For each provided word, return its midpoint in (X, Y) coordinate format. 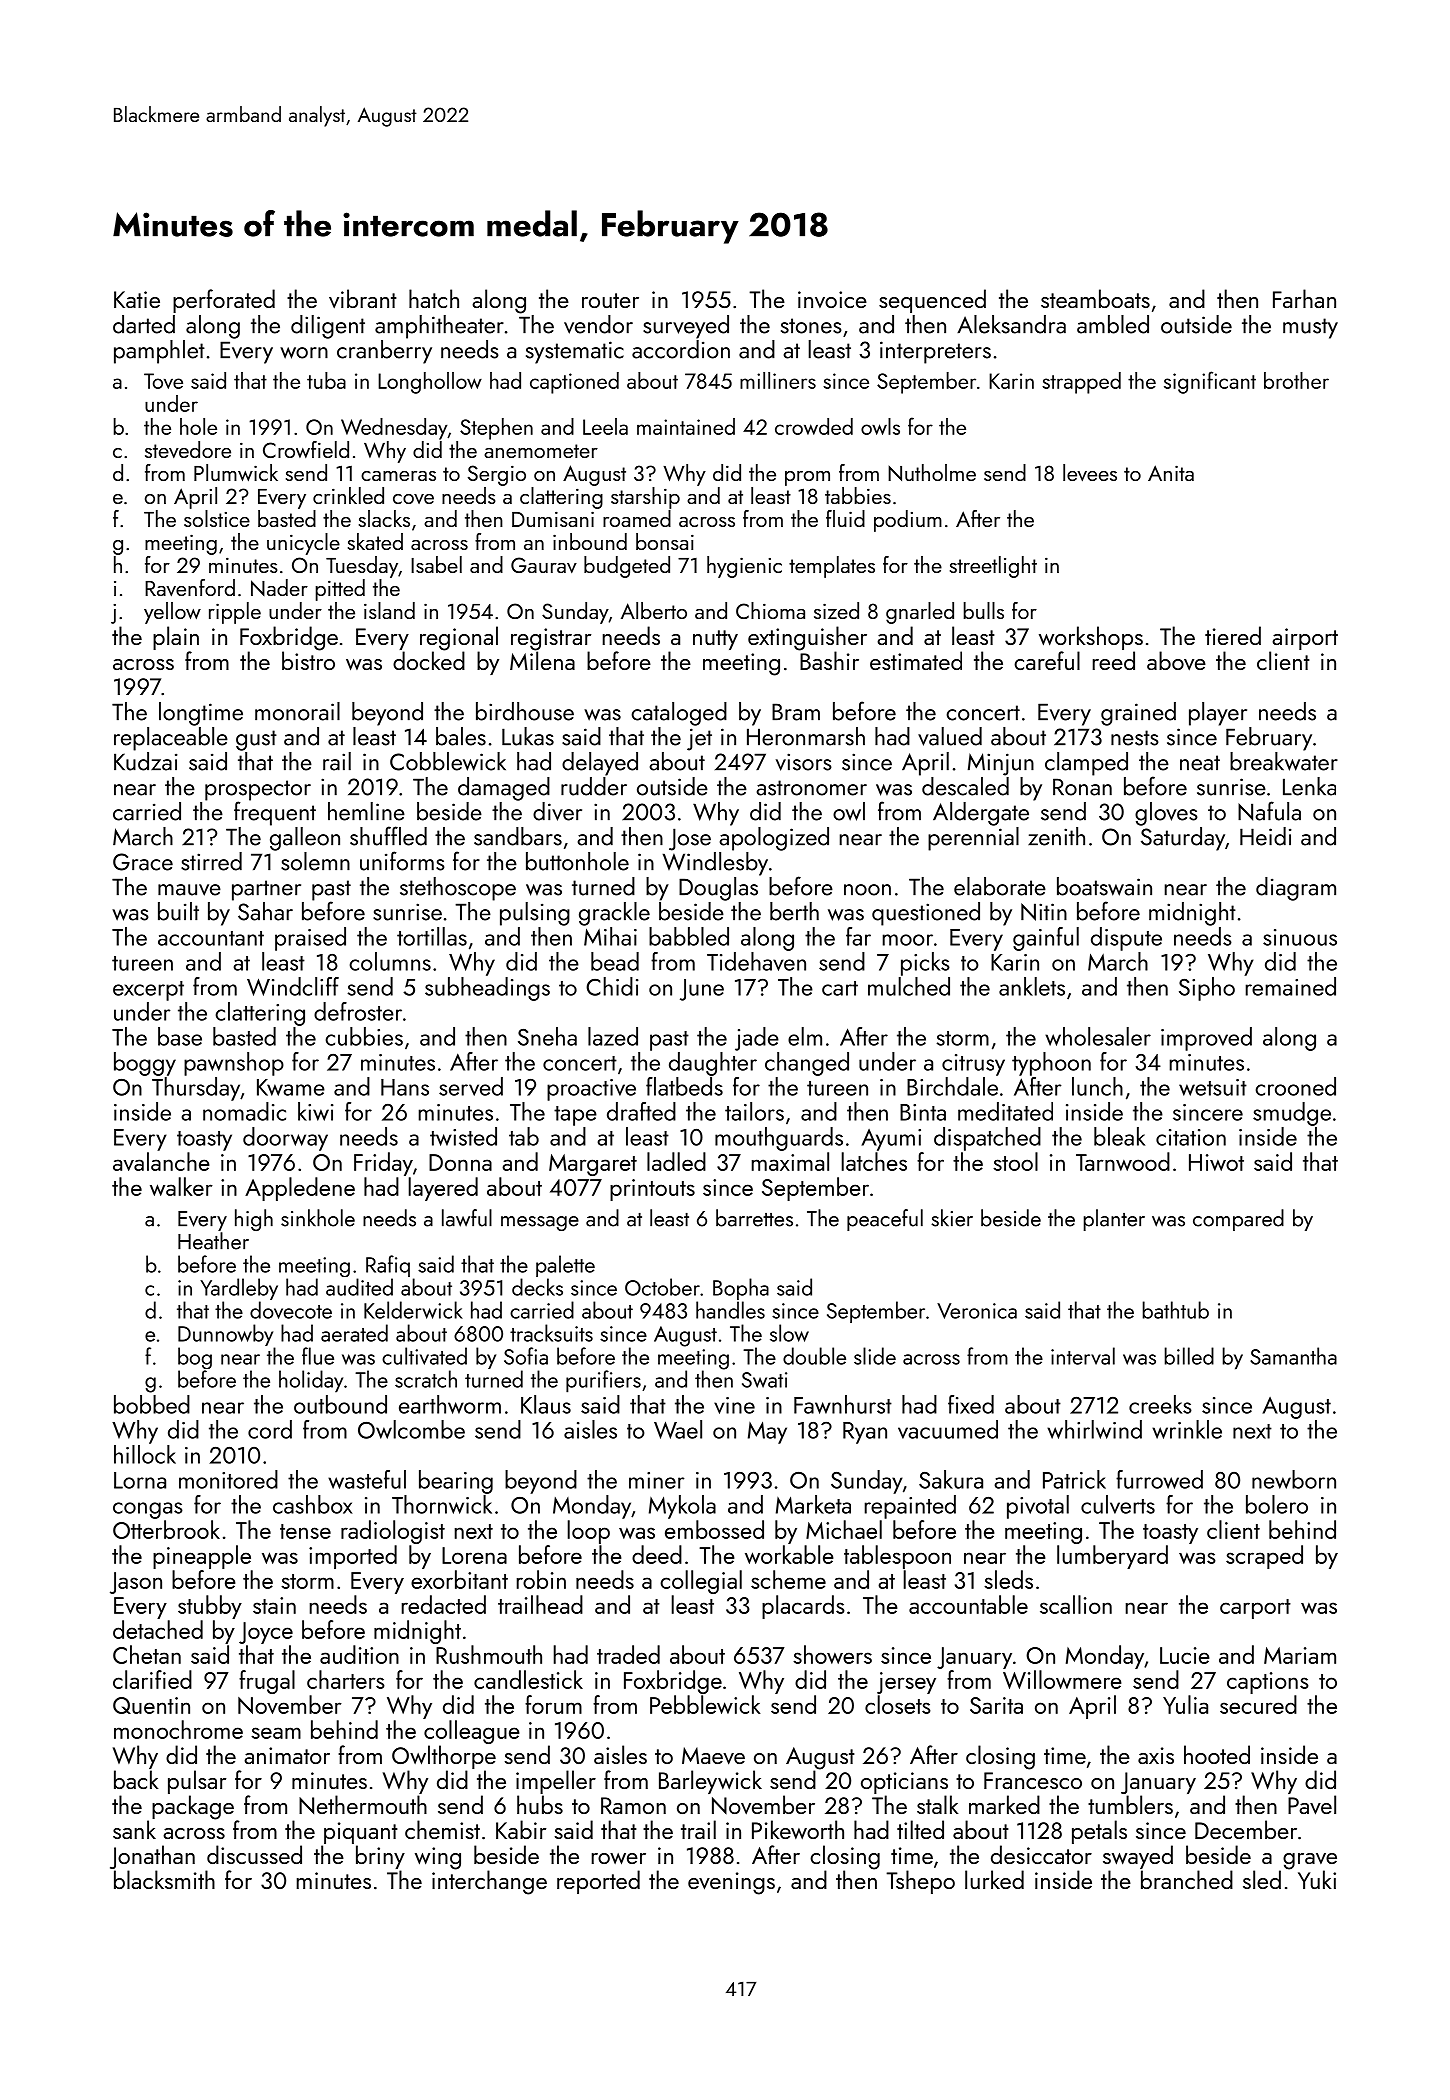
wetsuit (1213, 1087)
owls (880, 426)
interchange (489, 1882)
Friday (383, 1164)
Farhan (1304, 298)
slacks (384, 518)
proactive (591, 1090)
